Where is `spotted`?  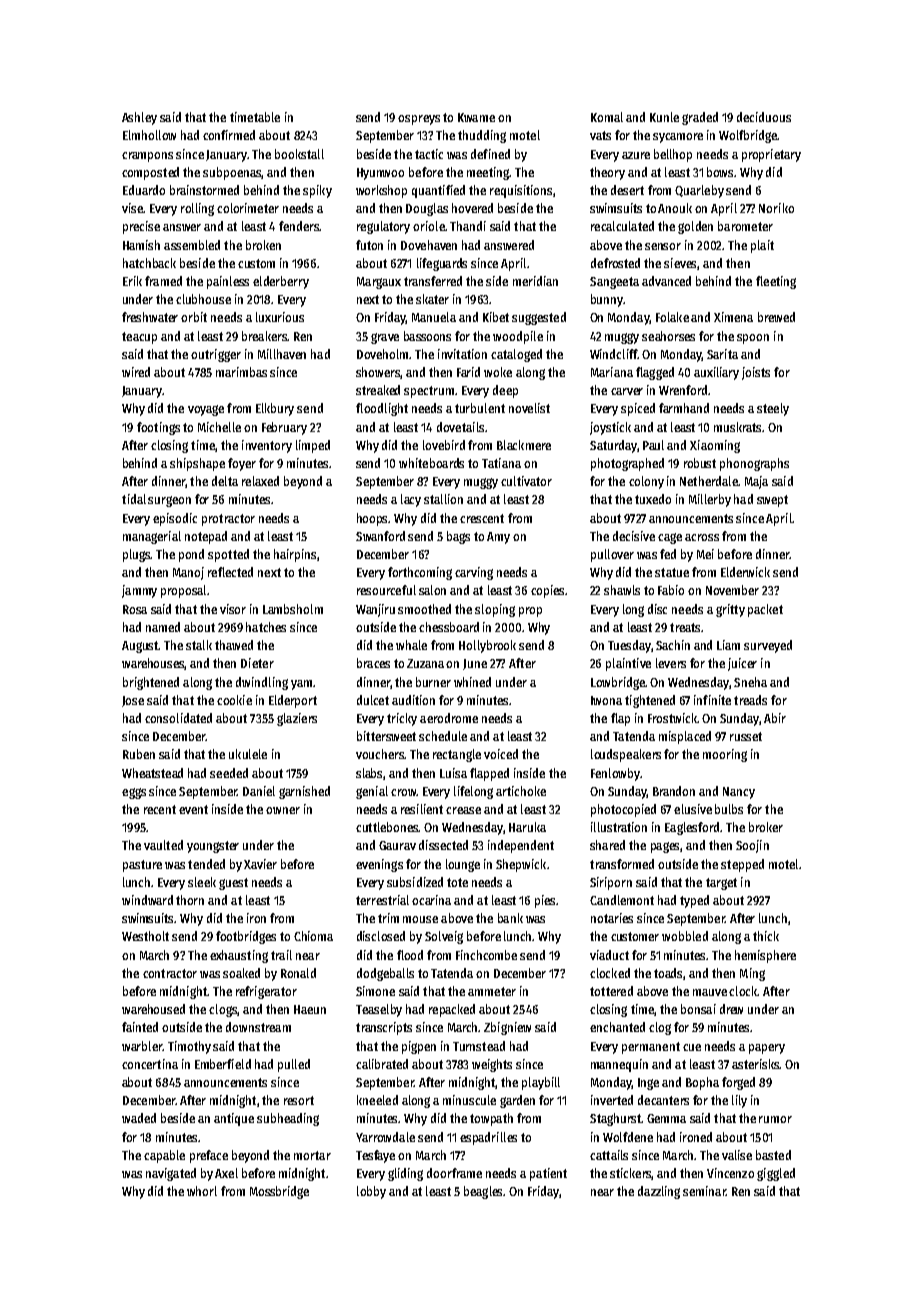
spotted is located at coordinates (228, 555).
